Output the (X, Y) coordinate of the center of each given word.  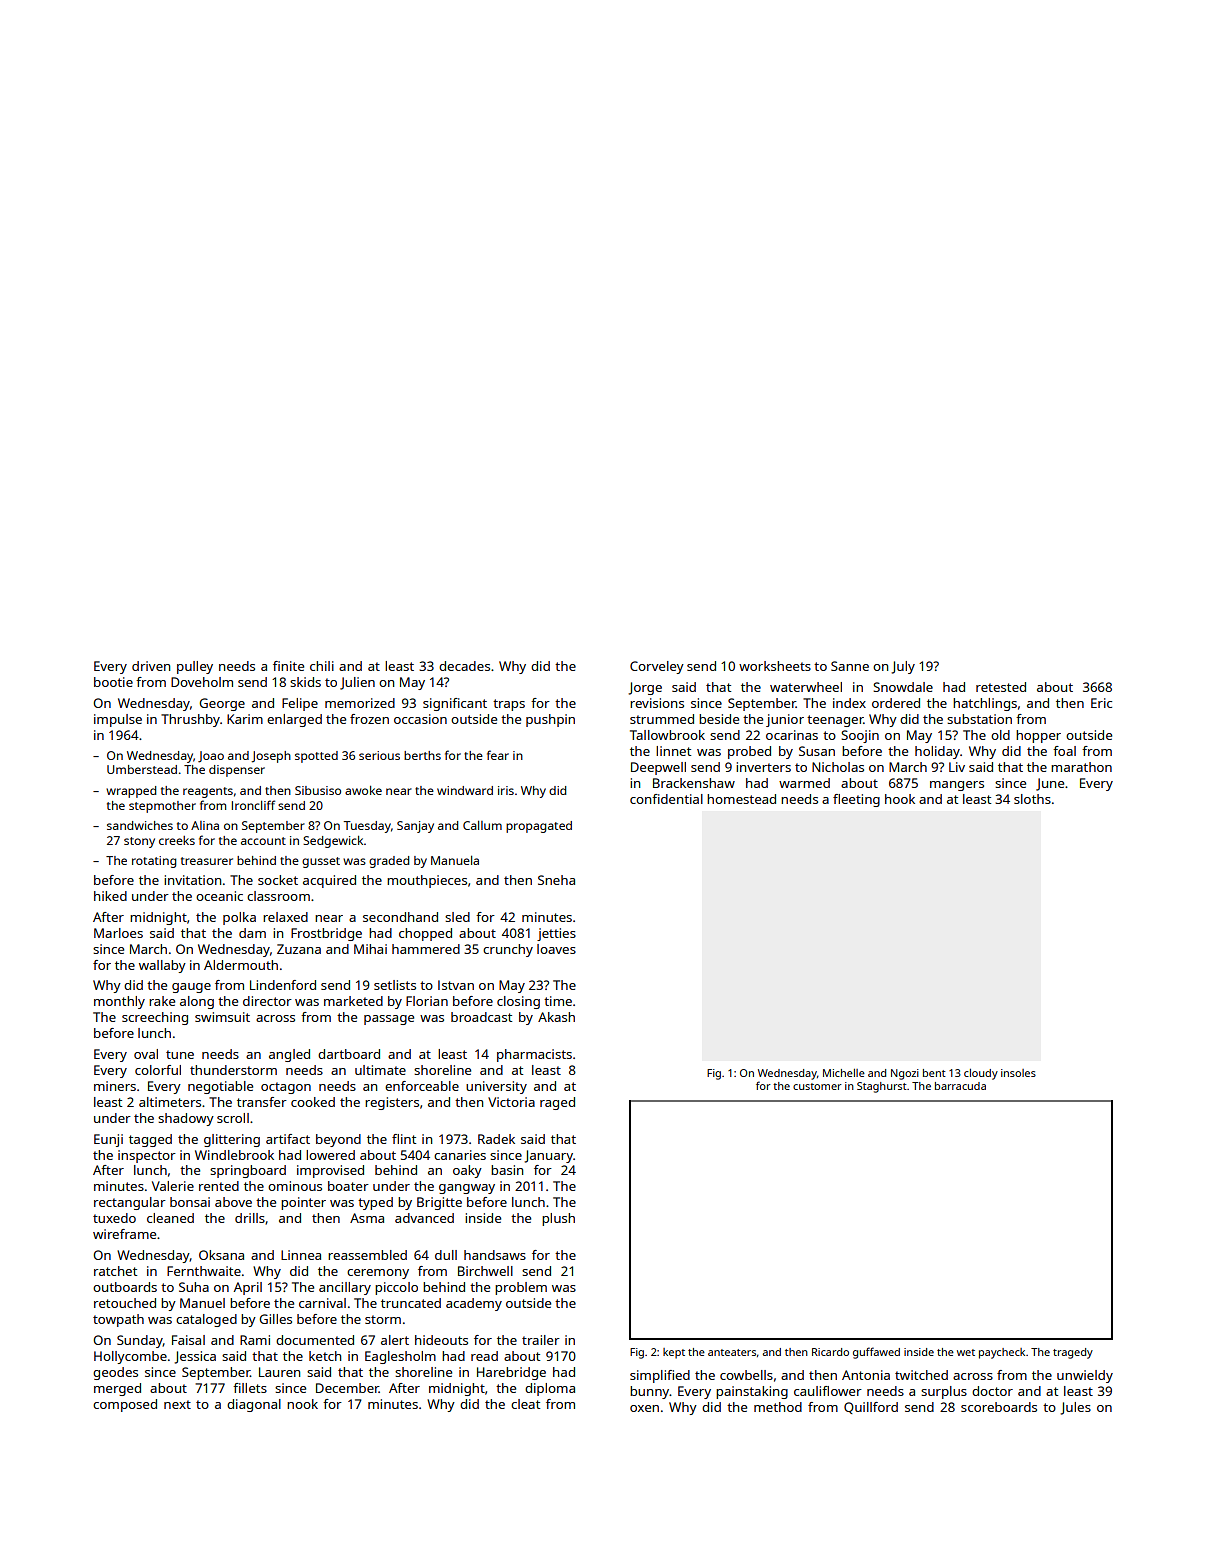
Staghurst (882, 1087)
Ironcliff (253, 805)
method (778, 1407)
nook (302, 1404)
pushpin (550, 720)
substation (979, 719)
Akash (556, 1017)
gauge (191, 988)
